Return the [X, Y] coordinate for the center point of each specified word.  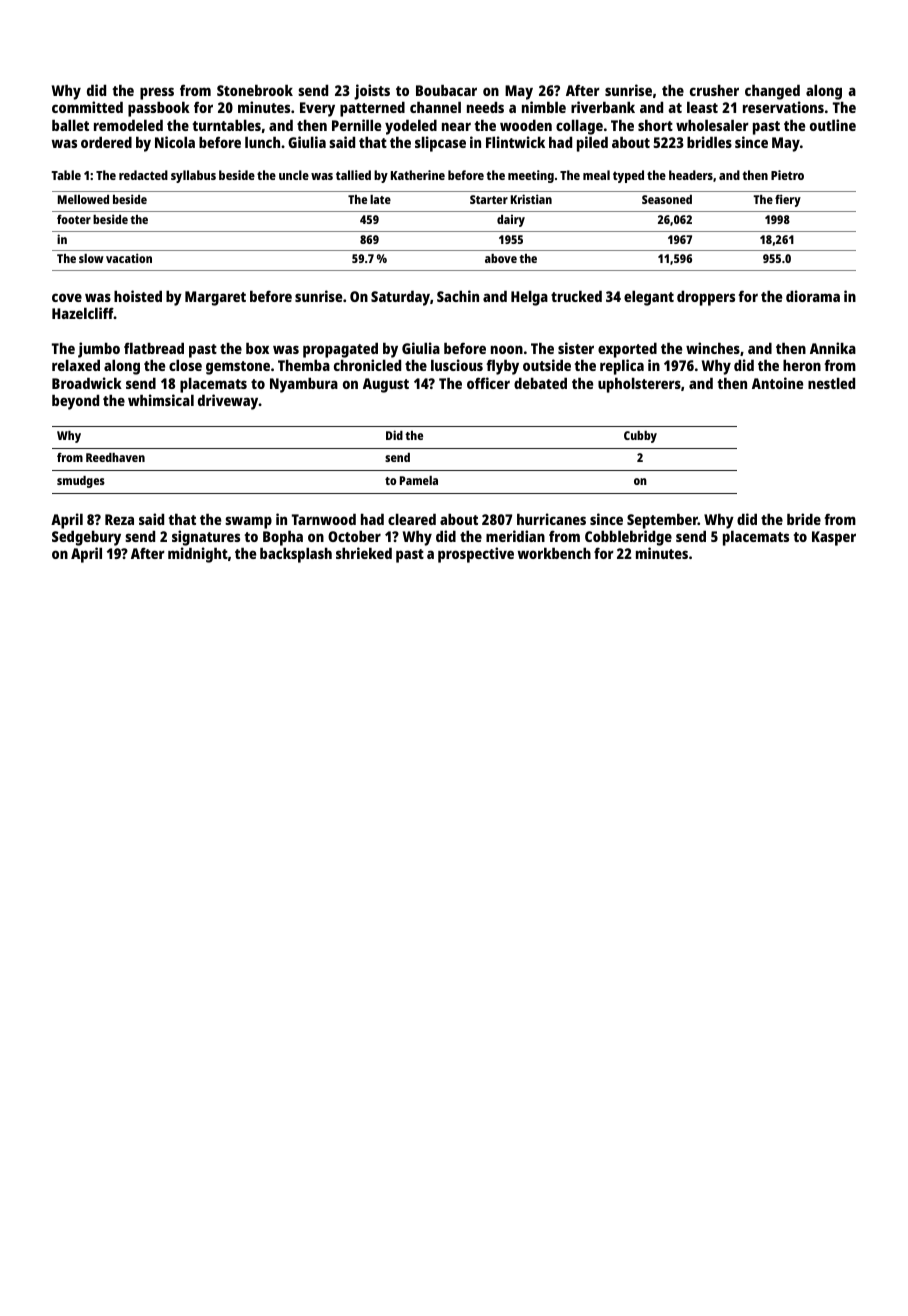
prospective [476, 555]
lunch [262, 142]
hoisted [138, 296]
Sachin [458, 296]
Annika [833, 348]
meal [596, 175]
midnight [198, 555]
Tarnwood [324, 519]
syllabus [193, 176]
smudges [81, 482]
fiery [788, 200]
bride [804, 519]
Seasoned [667, 199]
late [380, 199]
